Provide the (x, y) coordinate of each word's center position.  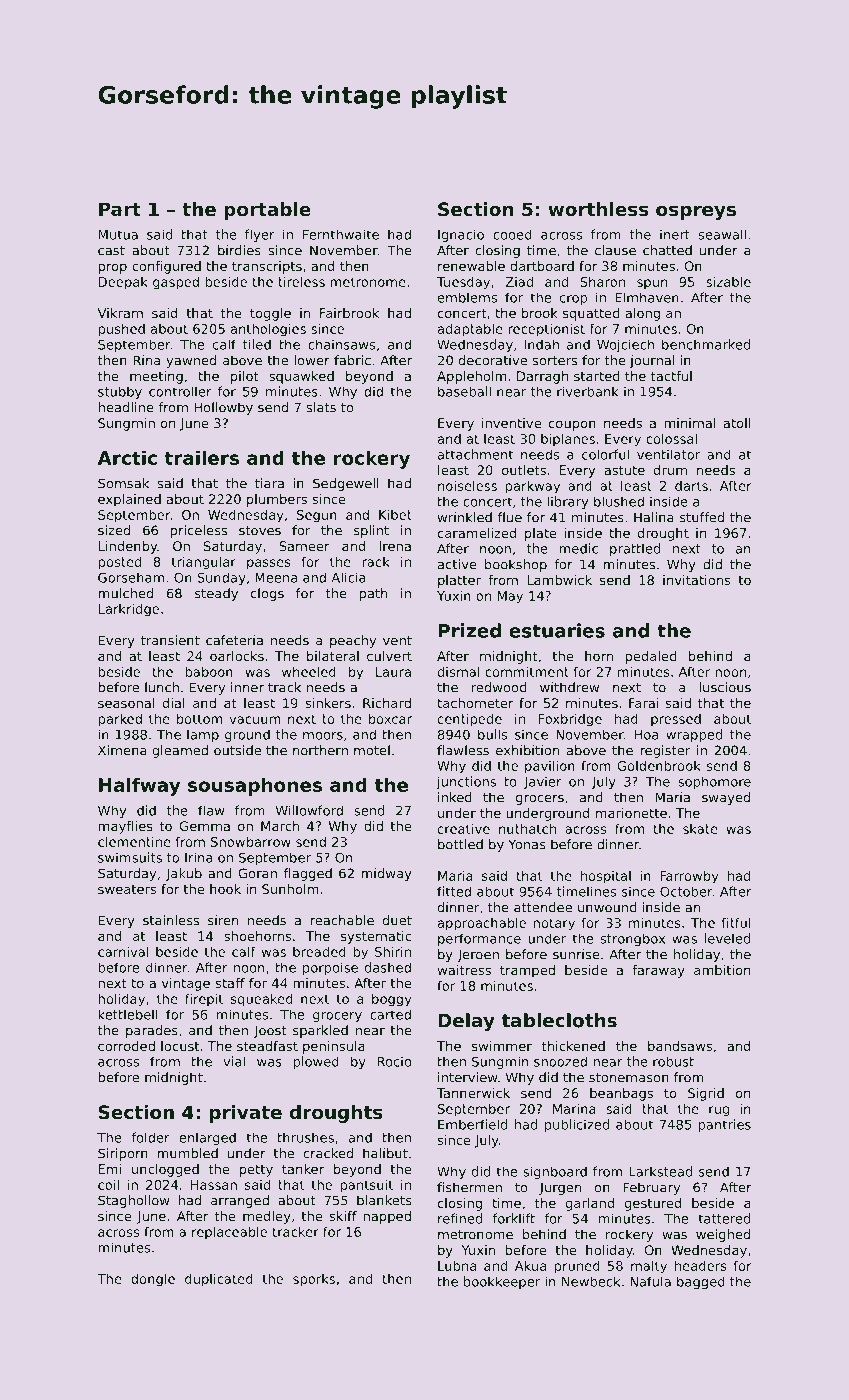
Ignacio (461, 235)
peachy (353, 641)
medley (267, 1217)
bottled (460, 844)
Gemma (205, 826)
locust (180, 1046)
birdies (239, 250)
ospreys (696, 212)
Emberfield (472, 1124)
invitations (696, 580)
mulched (125, 593)
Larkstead (660, 1171)
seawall (722, 234)
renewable (471, 266)
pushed (121, 330)
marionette (631, 813)
